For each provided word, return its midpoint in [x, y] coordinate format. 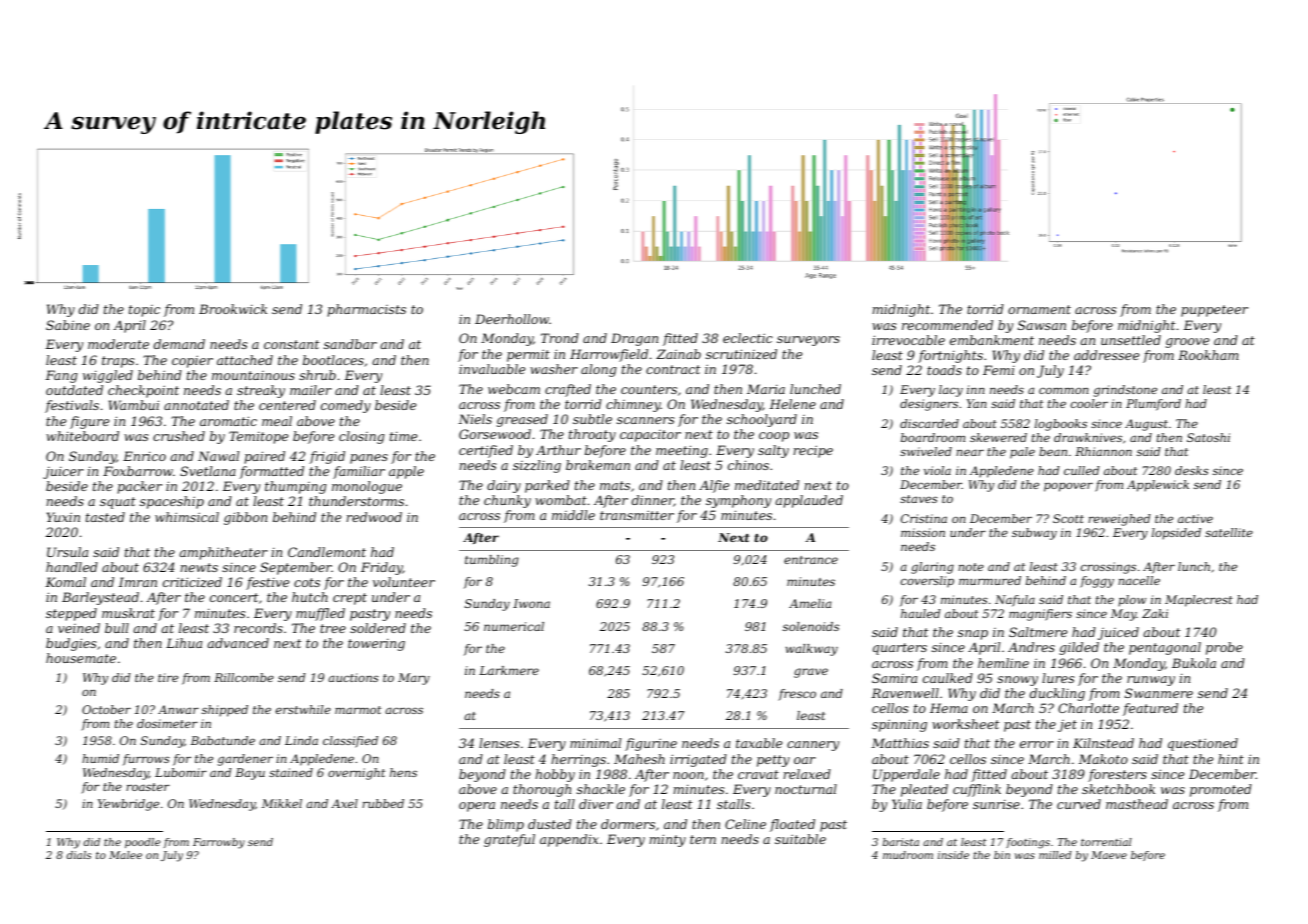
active [1195, 518]
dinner [653, 501]
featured [1150, 709]
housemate [81, 658]
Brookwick [233, 309]
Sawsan [1042, 325]
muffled [320, 614]
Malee [125, 855]
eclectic [748, 338]
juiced [1118, 633]
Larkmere [509, 670]
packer [139, 487]
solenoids [811, 626]
